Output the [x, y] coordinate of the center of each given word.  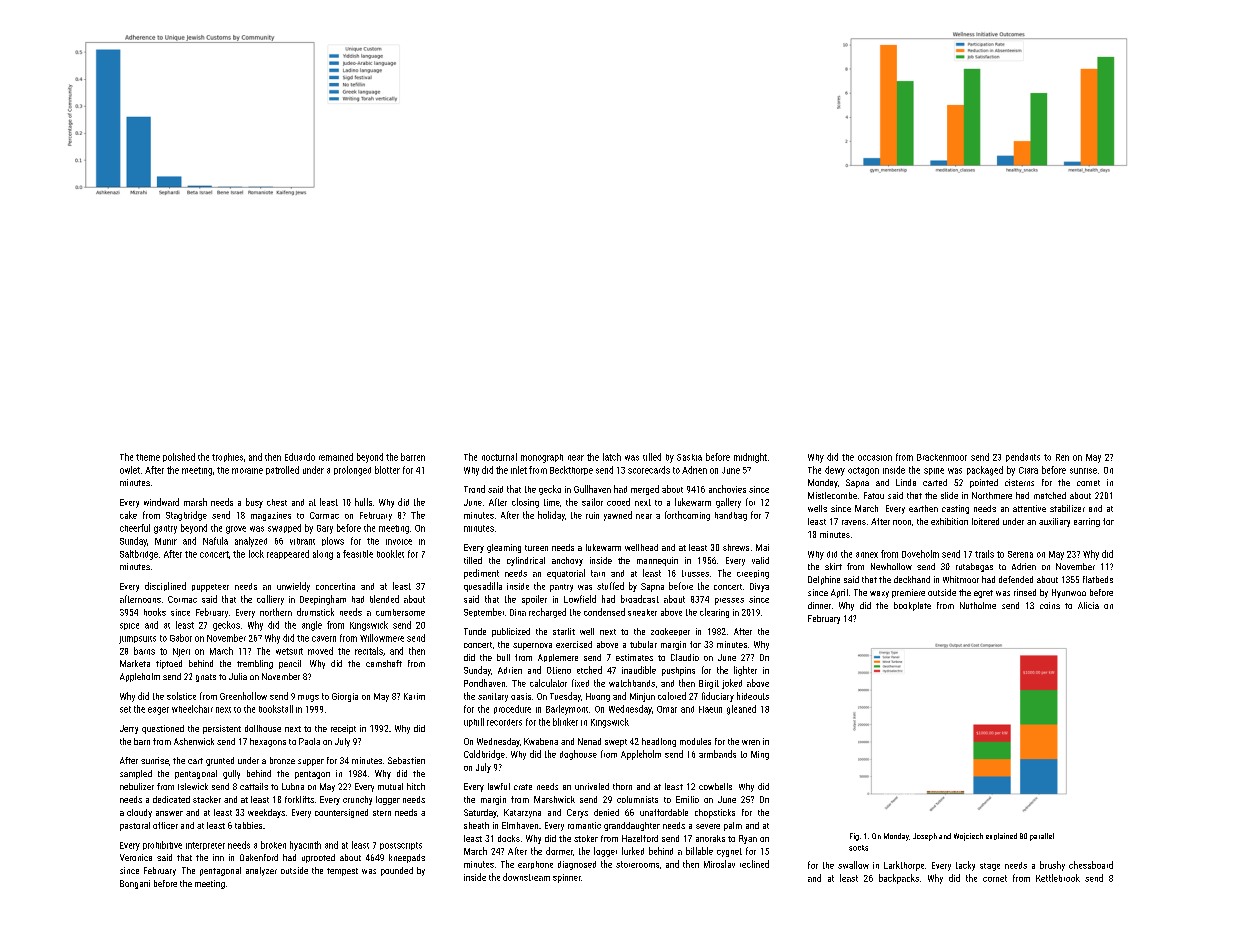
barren [413, 457]
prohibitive [162, 845]
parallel [1042, 837]
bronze [282, 760]
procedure [512, 709]
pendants [1023, 457]
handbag [731, 516]
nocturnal [499, 457]
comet [1088, 483]
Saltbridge [139, 555]
